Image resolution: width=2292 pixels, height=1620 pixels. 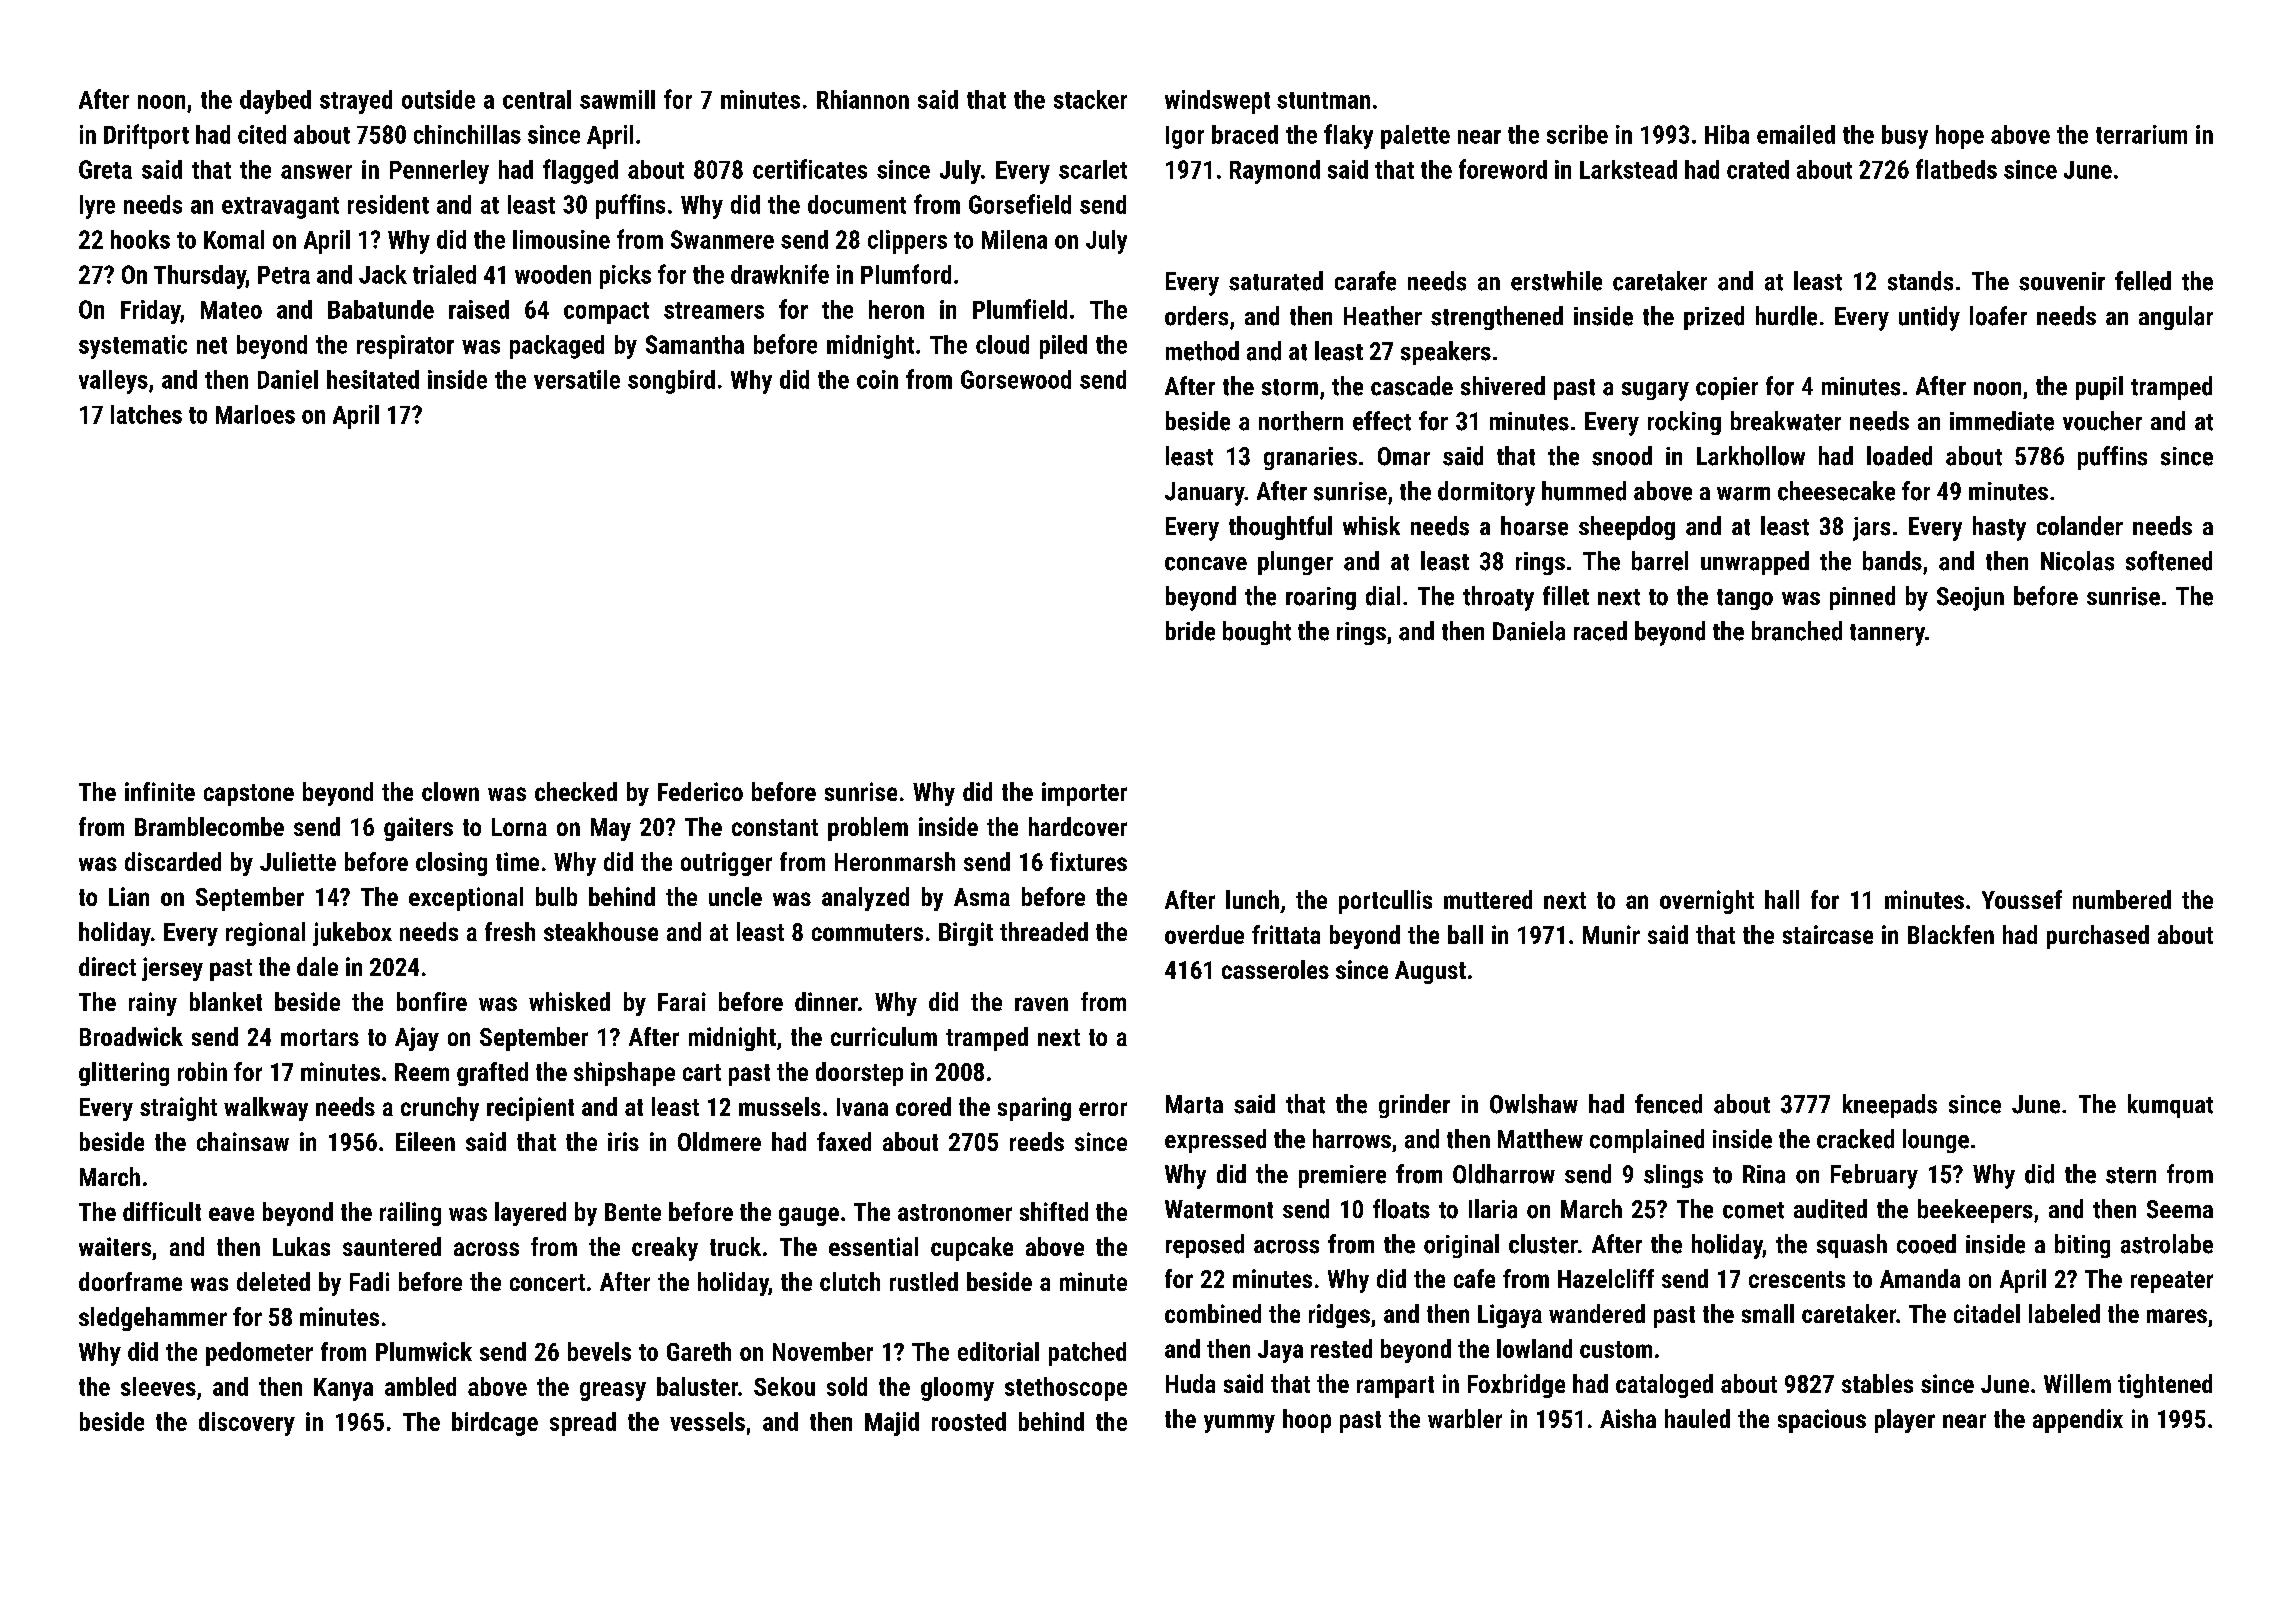 I want to click on overdue, so click(x=1204, y=934).
